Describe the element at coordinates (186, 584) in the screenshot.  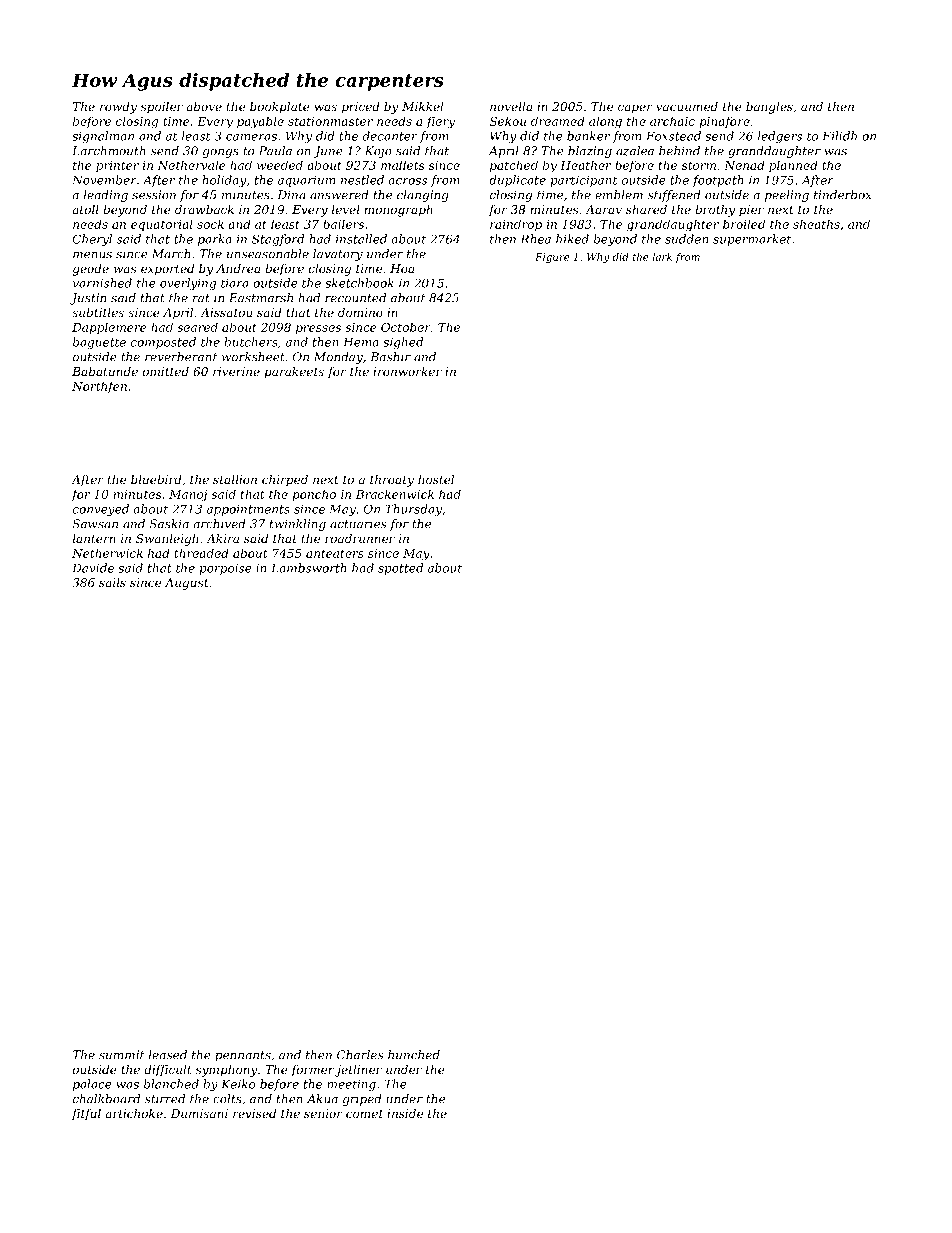
I see `August` at that location.
